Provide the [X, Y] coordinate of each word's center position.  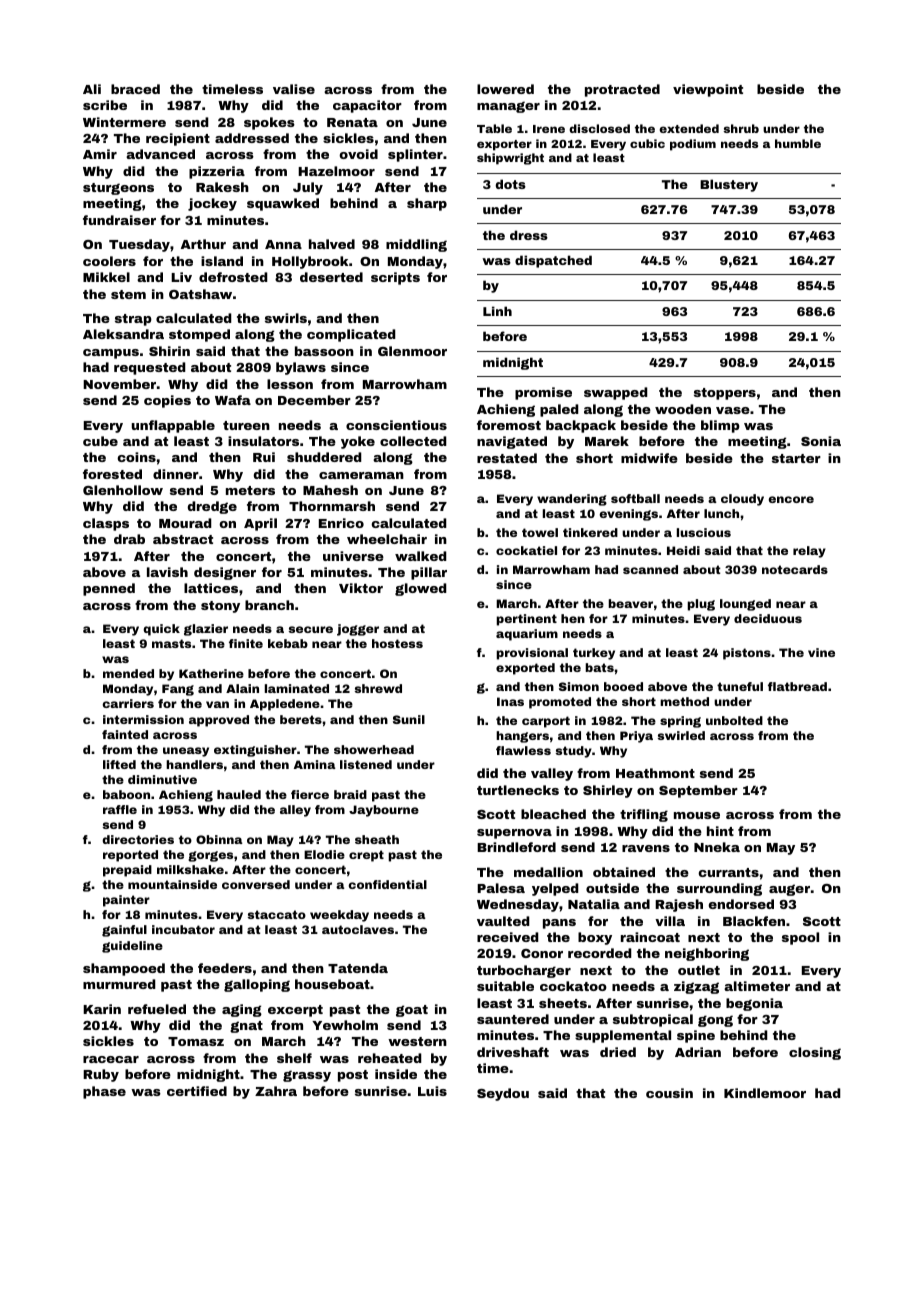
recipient [178, 139]
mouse [697, 815]
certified [197, 1091]
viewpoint [708, 90]
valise [294, 89]
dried [618, 1052]
